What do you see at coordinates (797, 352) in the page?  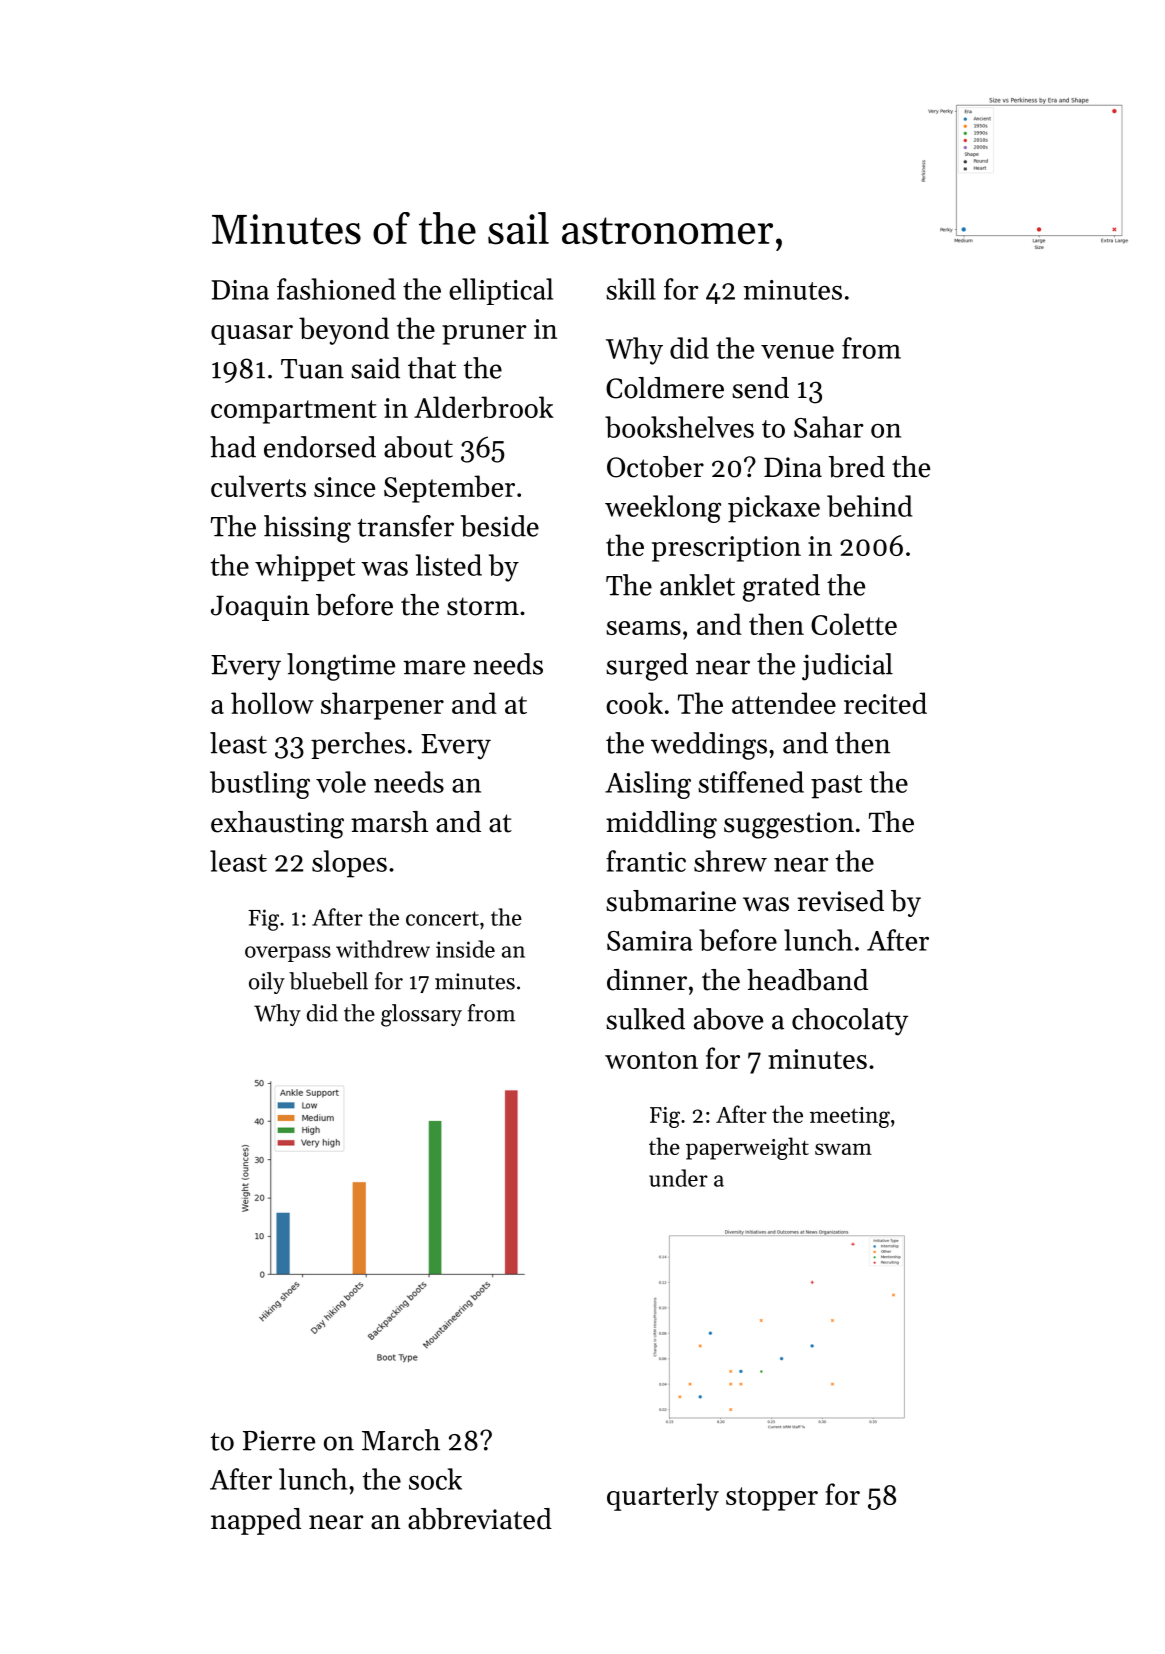 I see `venue` at bounding box center [797, 352].
